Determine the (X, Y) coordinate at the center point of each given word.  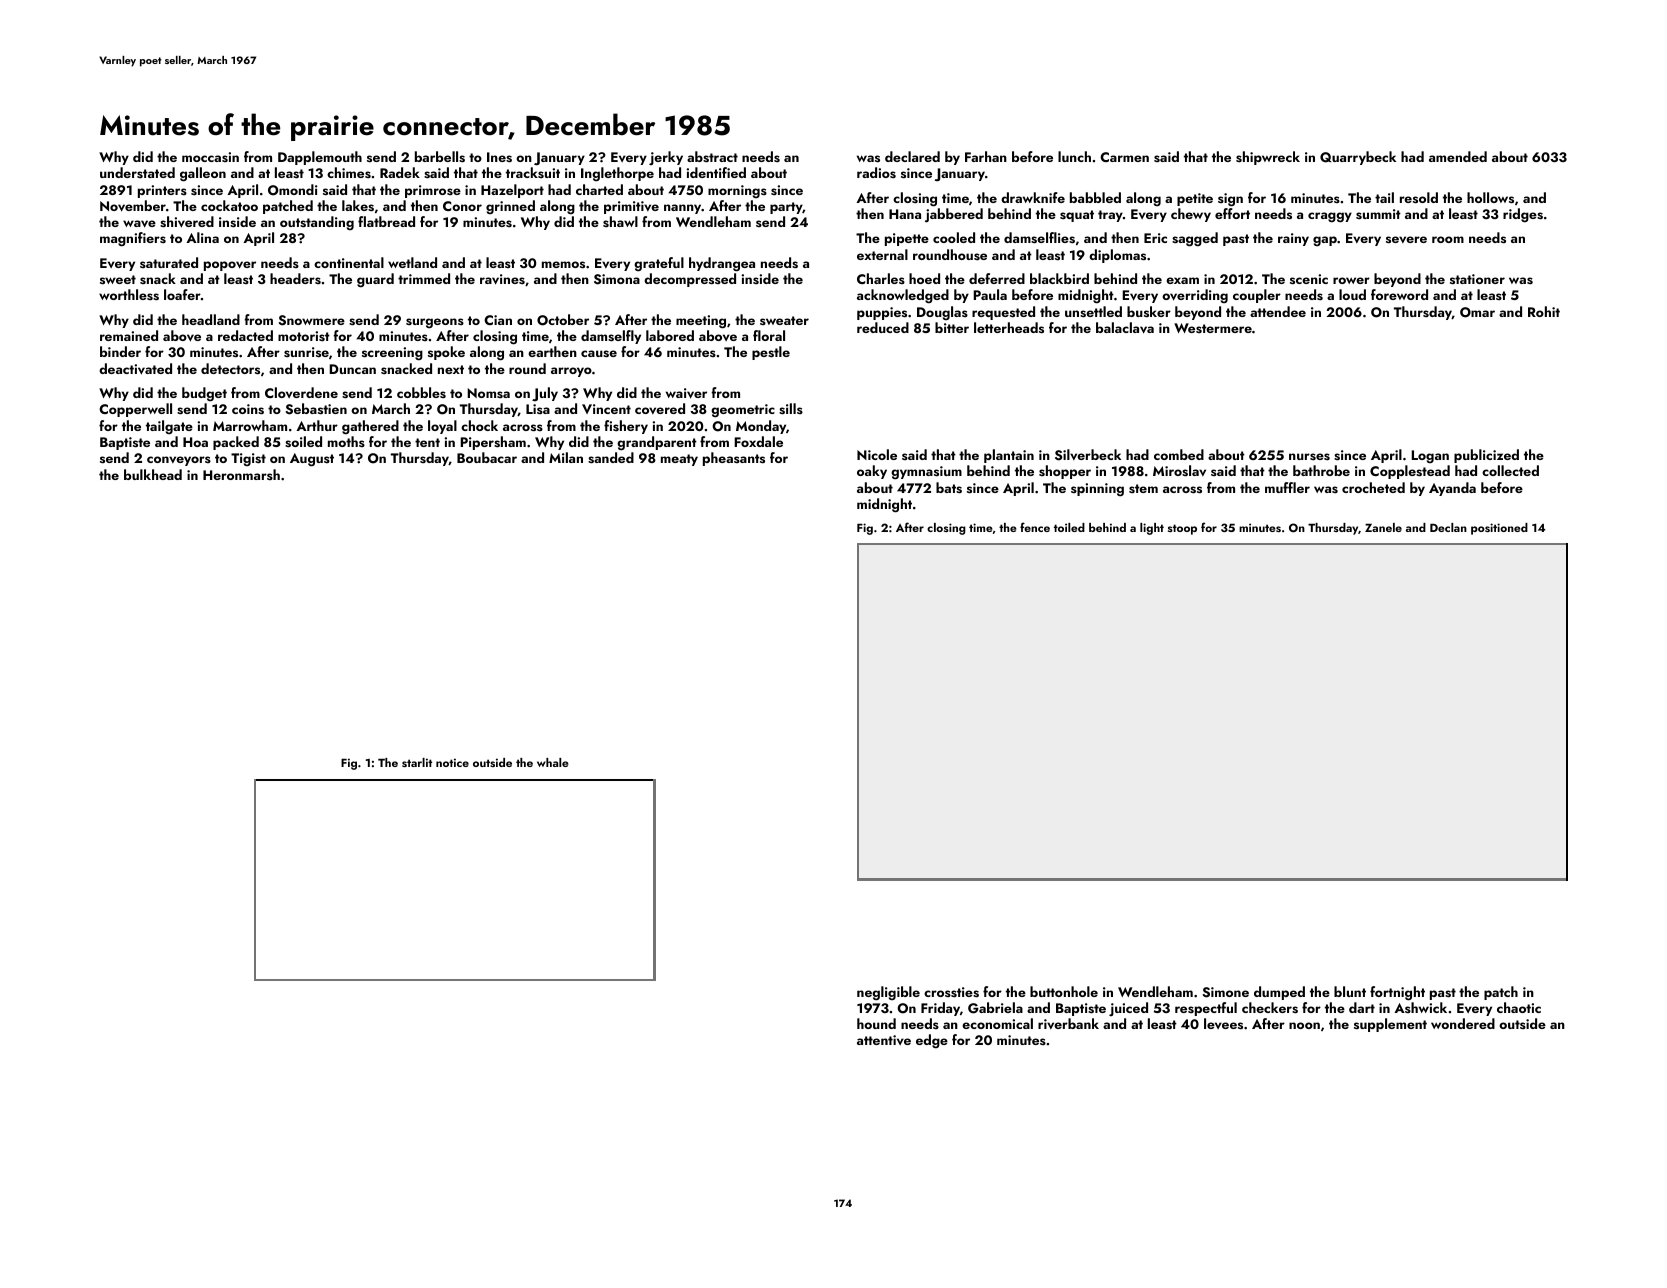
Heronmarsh (241, 474)
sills (791, 409)
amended (1458, 156)
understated (137, 172)
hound (876, 1023)
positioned (1499, 529)
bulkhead (153, 474)
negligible (888, 993)
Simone (1226, 992)
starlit (417, 762)
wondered (1463, 1023)
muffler (1287, 487)
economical (997, 1023)
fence (1035, 527)
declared (912, 156)
